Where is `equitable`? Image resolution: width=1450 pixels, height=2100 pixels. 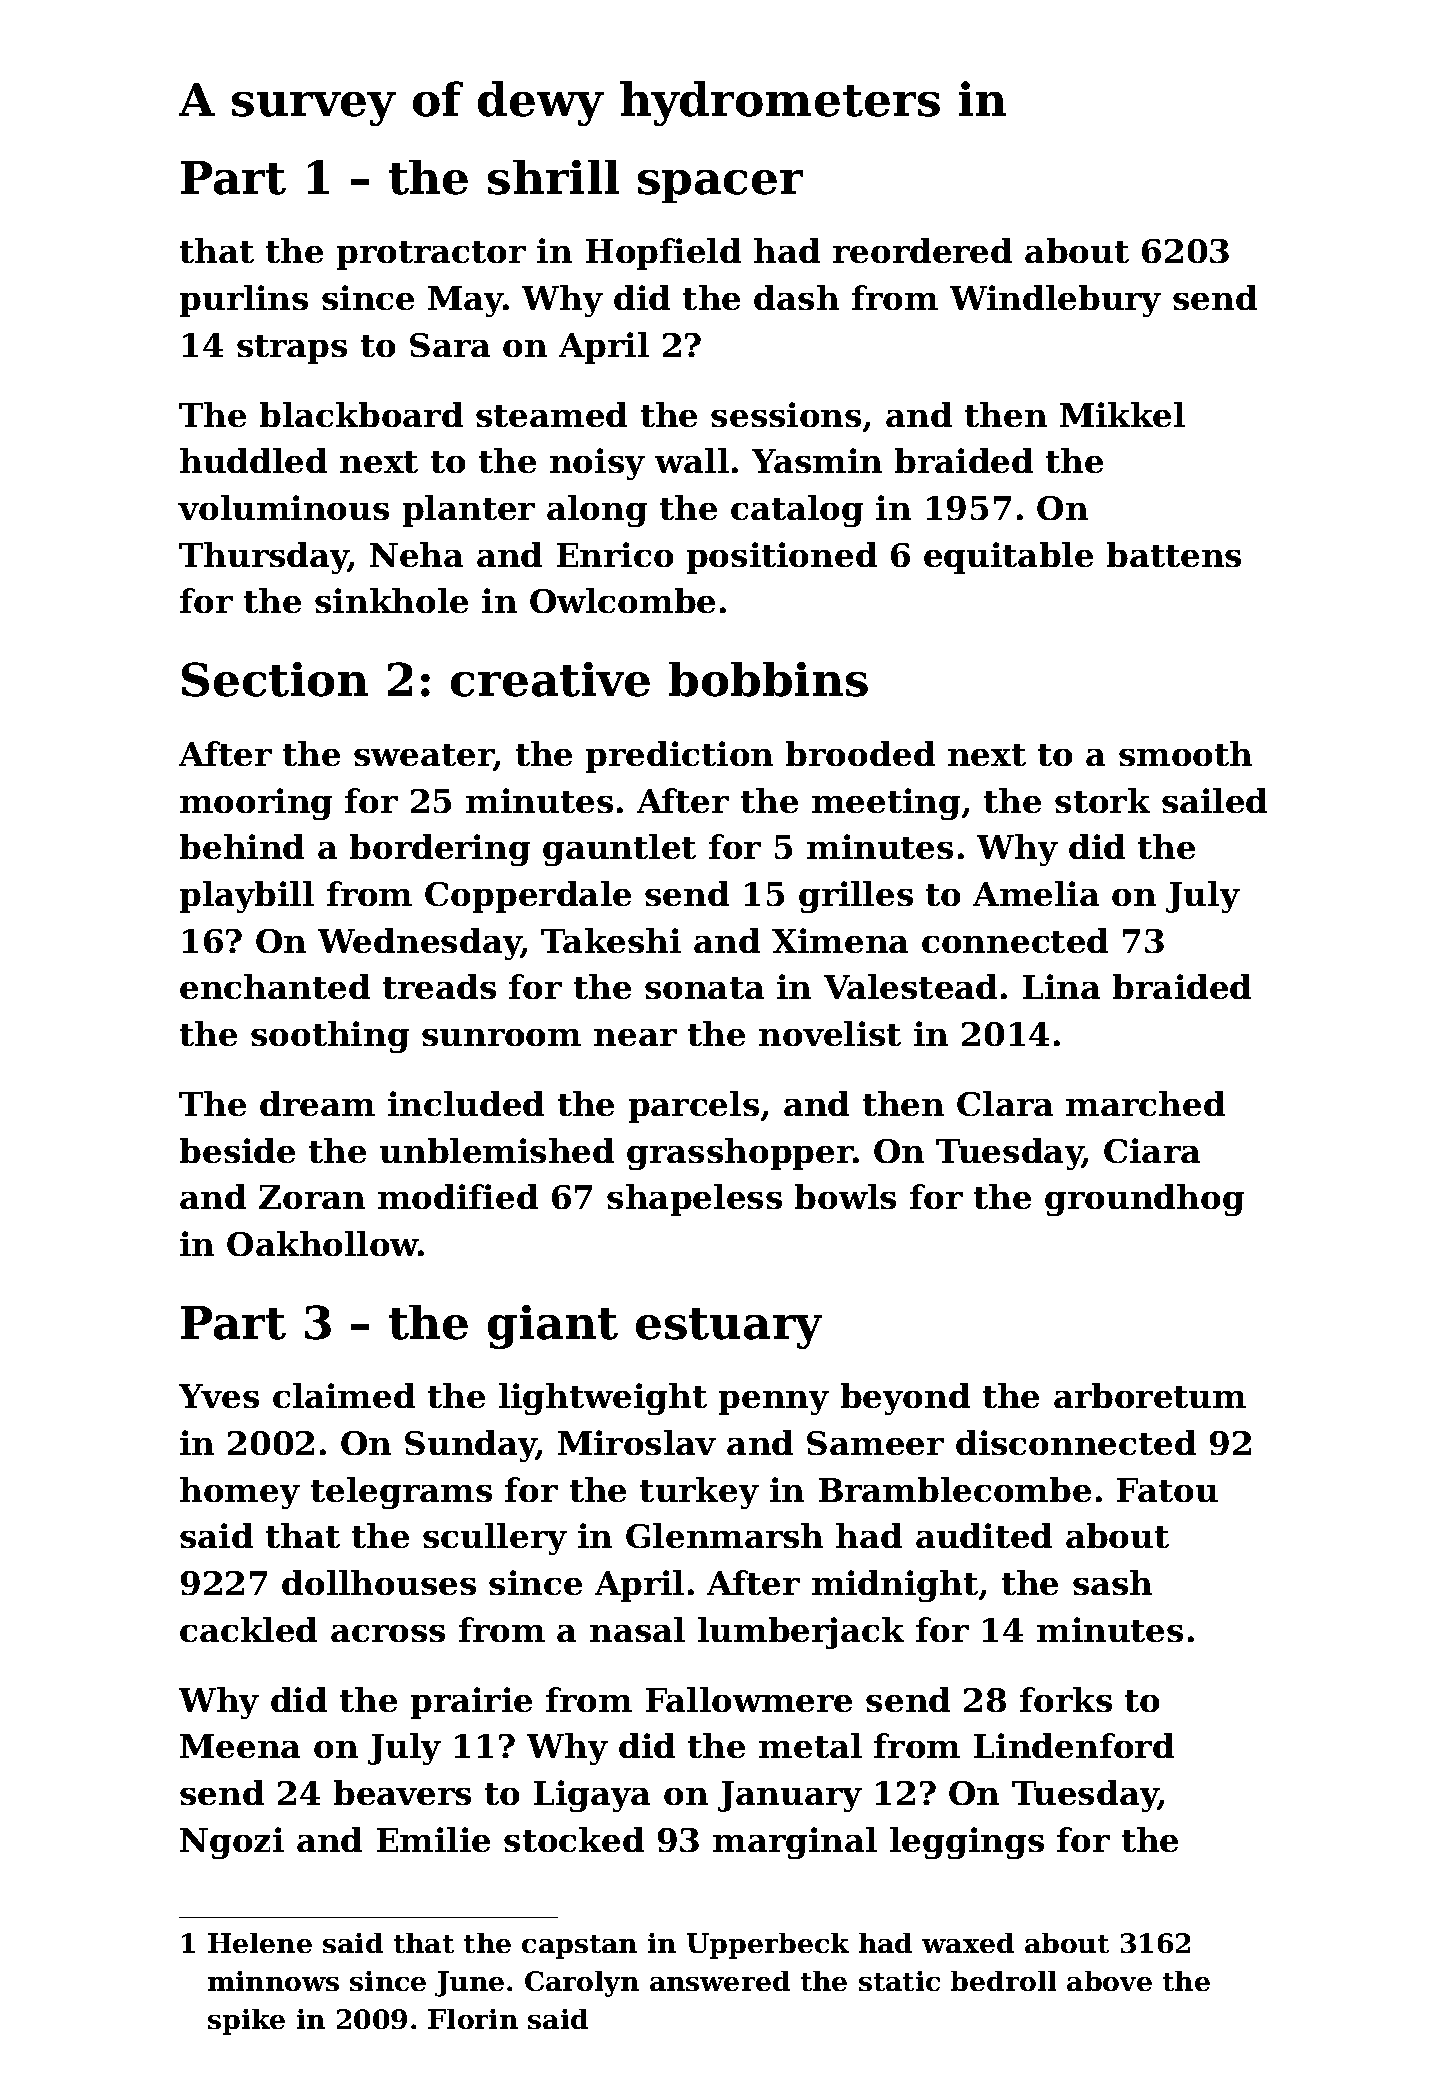 equitable is located at coordinates (1008, 558).
